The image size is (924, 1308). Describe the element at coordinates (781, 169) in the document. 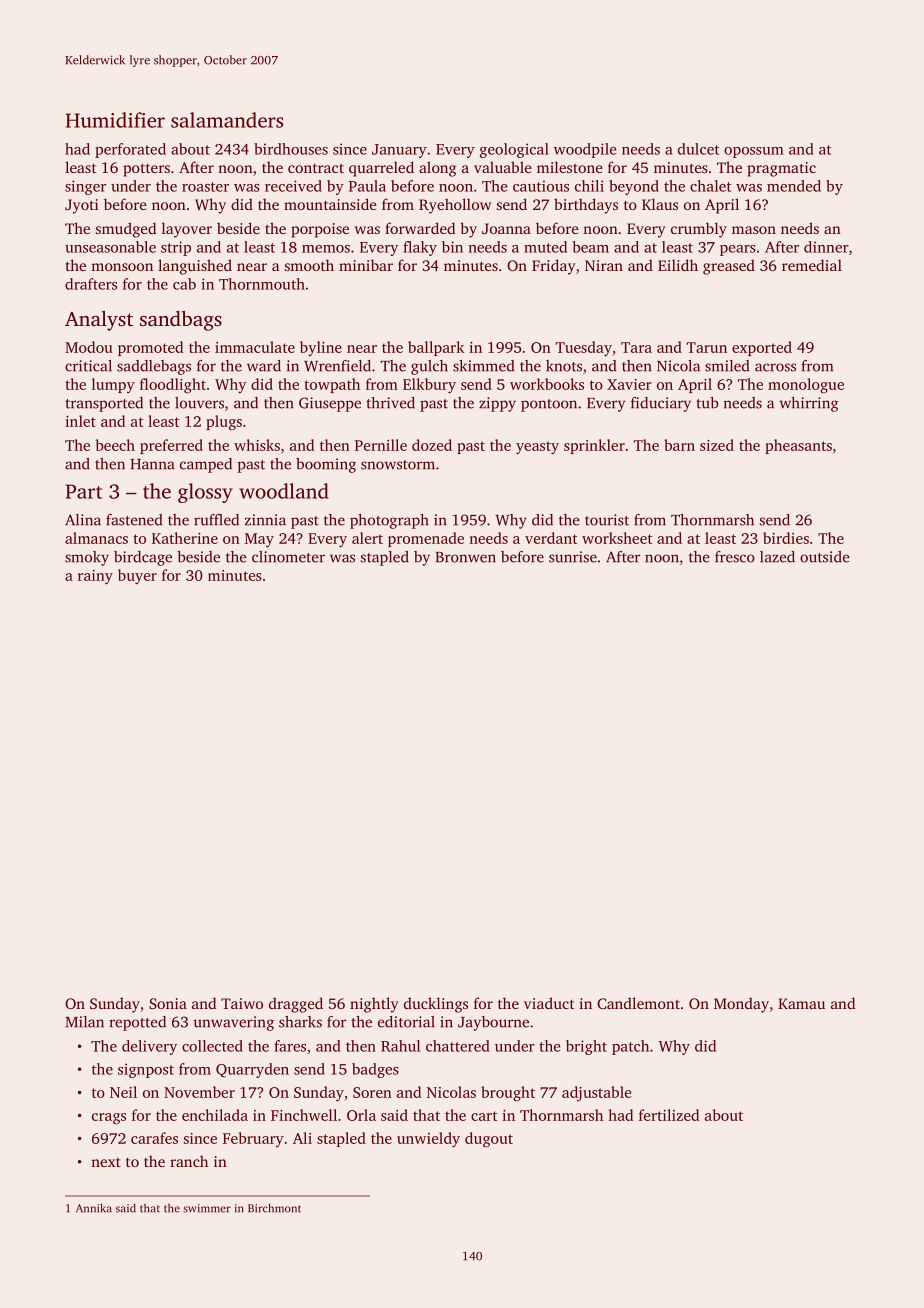

I see `pragmatic` at that location.
